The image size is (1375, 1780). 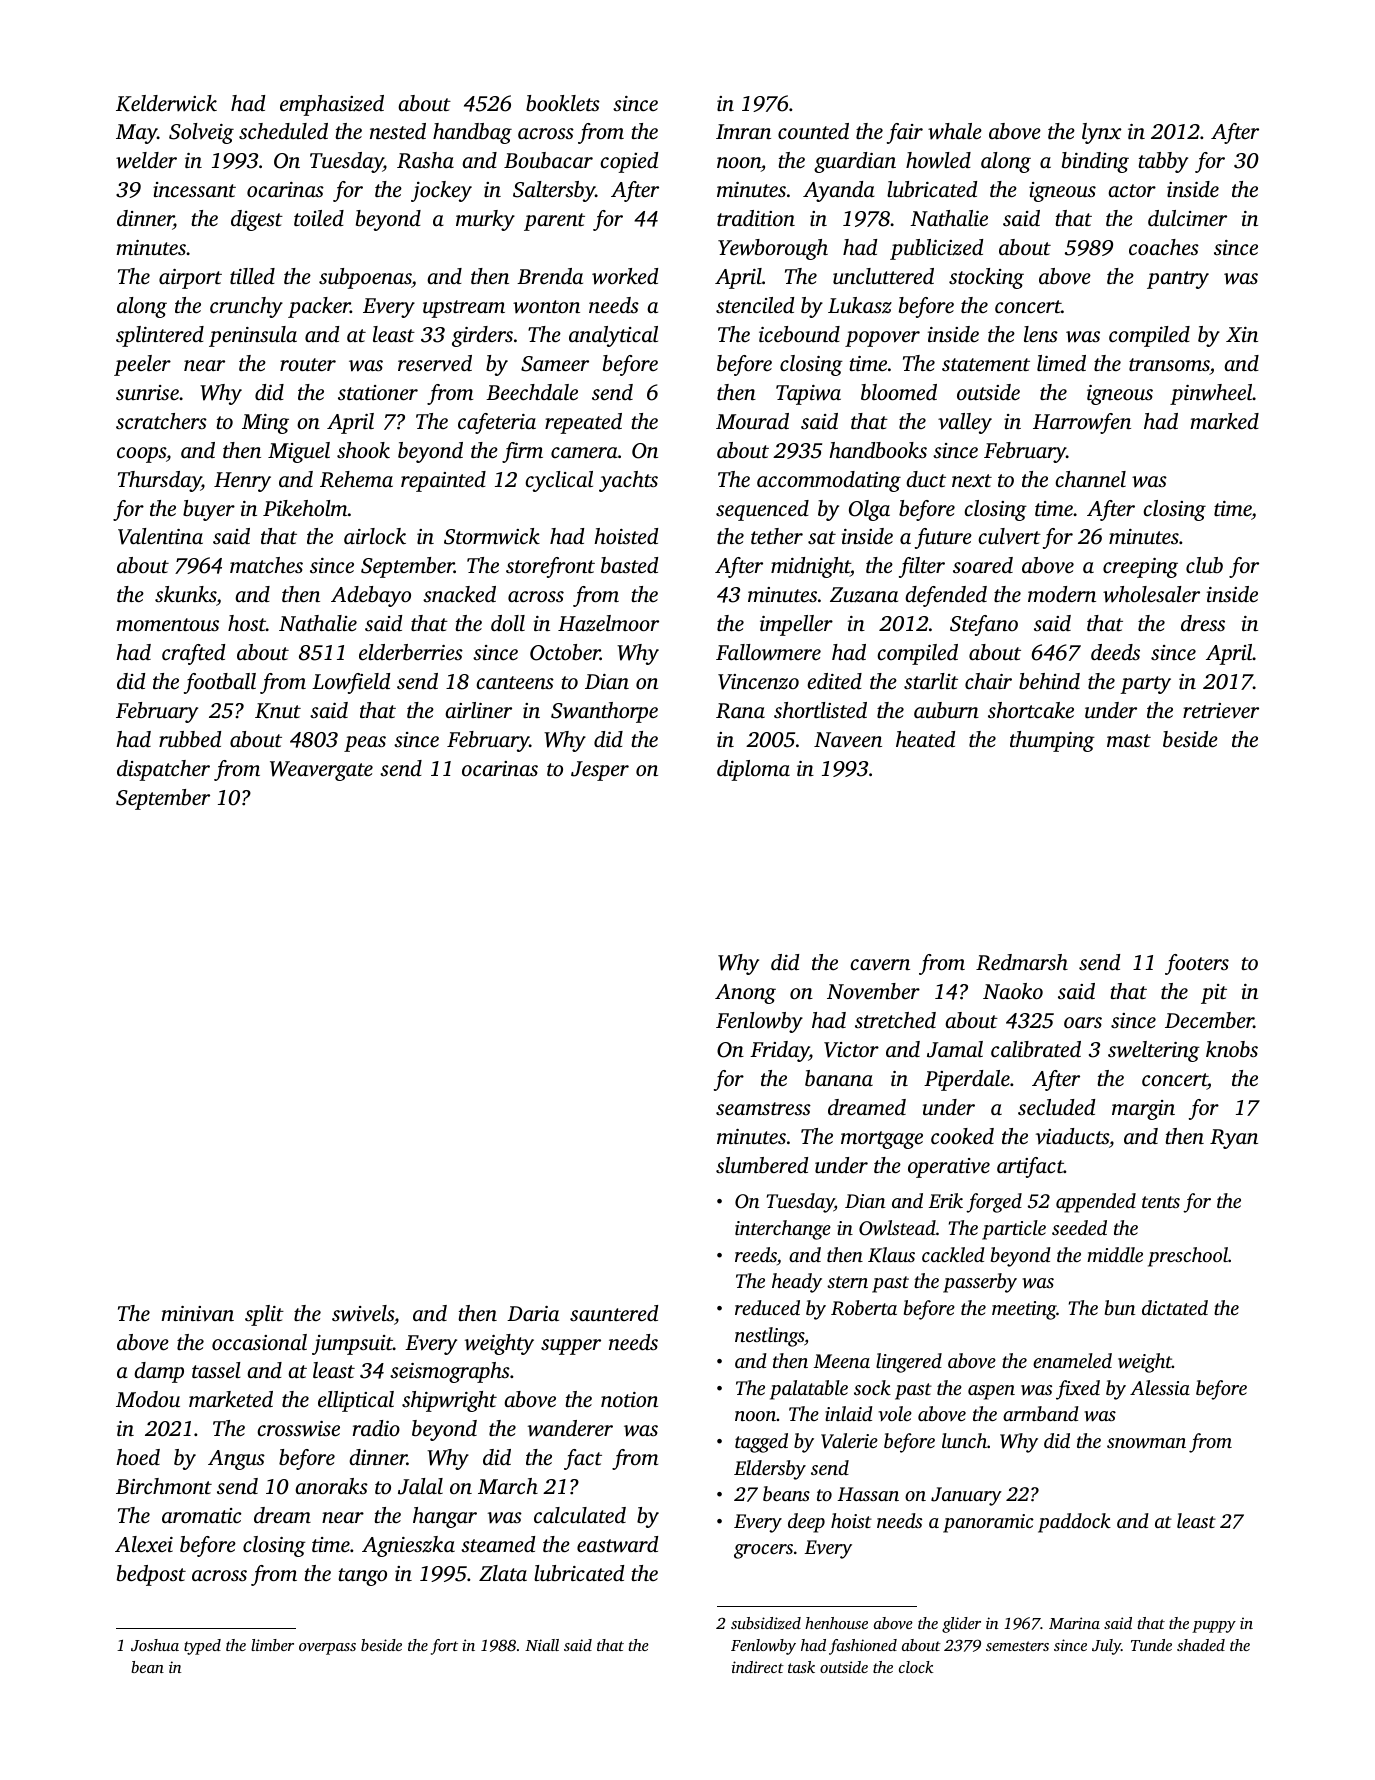 What do you see at coordinates (1013, 991) in the image?
I see `Naoko` at bounding box center [1013, 991].
